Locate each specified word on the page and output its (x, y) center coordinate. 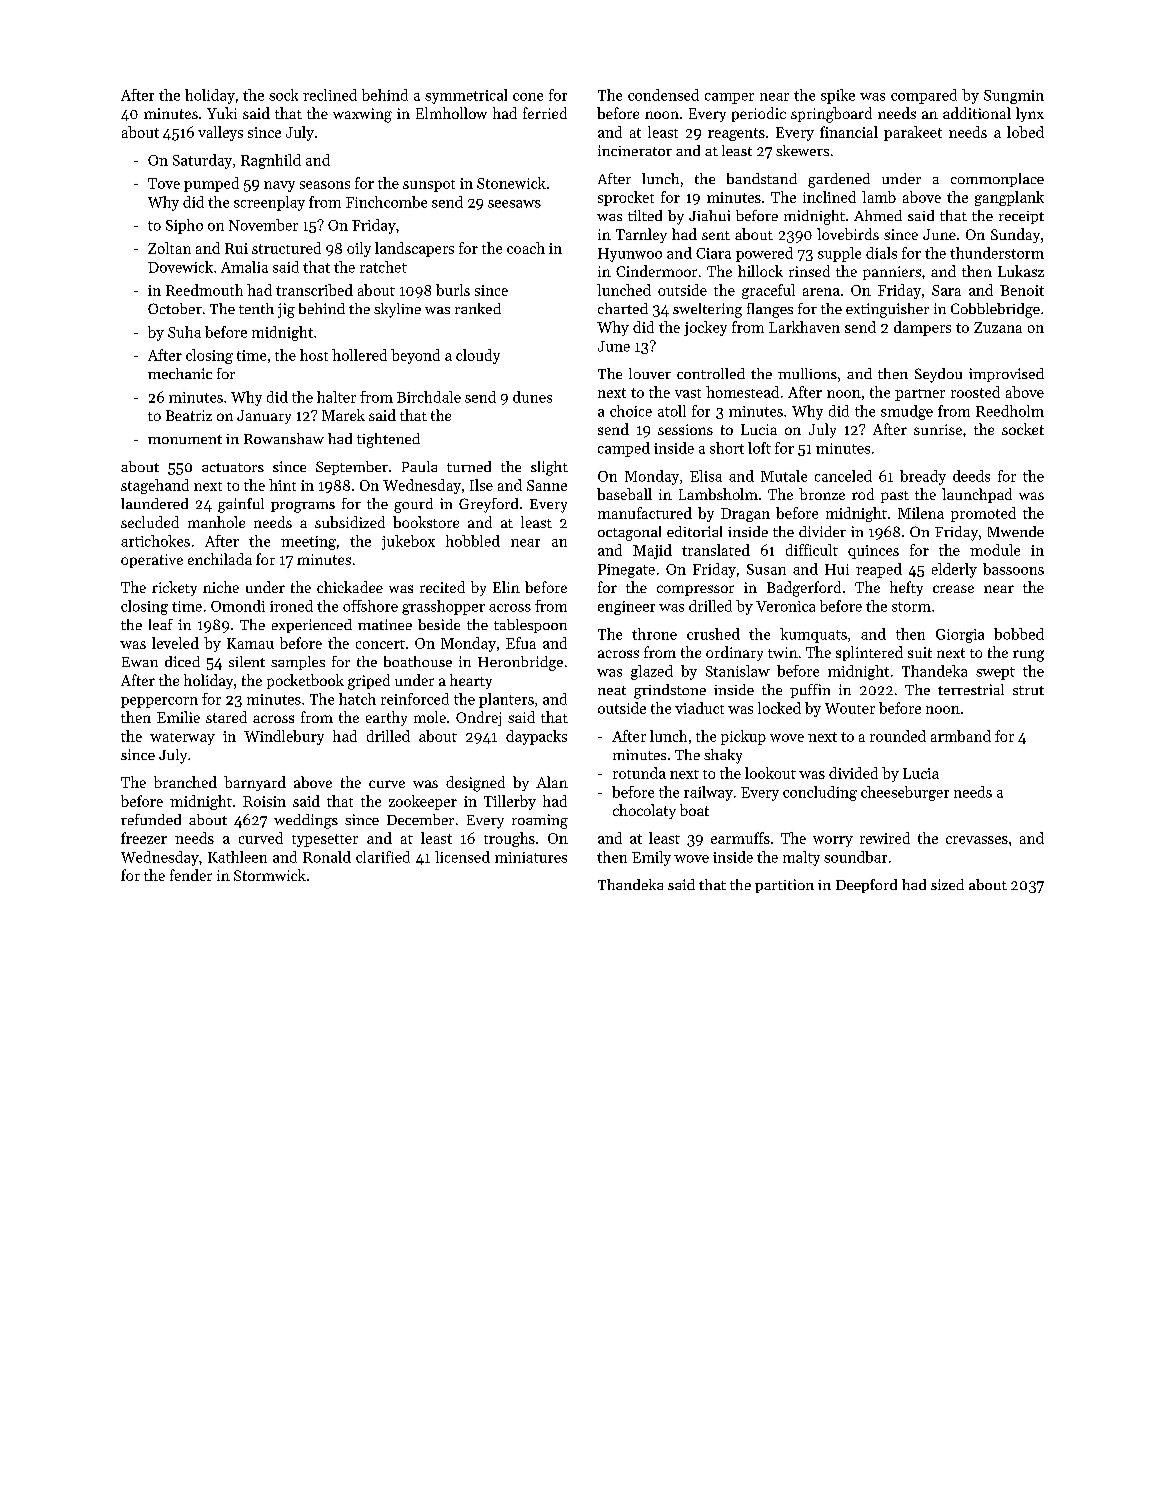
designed (475, 784)
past (895, 497)
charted (623, 308)
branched (185, 782)
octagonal (629, 533)
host (314, 355)
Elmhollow (451, 113)
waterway (182, 739)
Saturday (202, 161)
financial (849, 132)
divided (853, 773)
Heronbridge (520, 663)
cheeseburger (905, 793)
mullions (807, 373)
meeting (308, 543)
